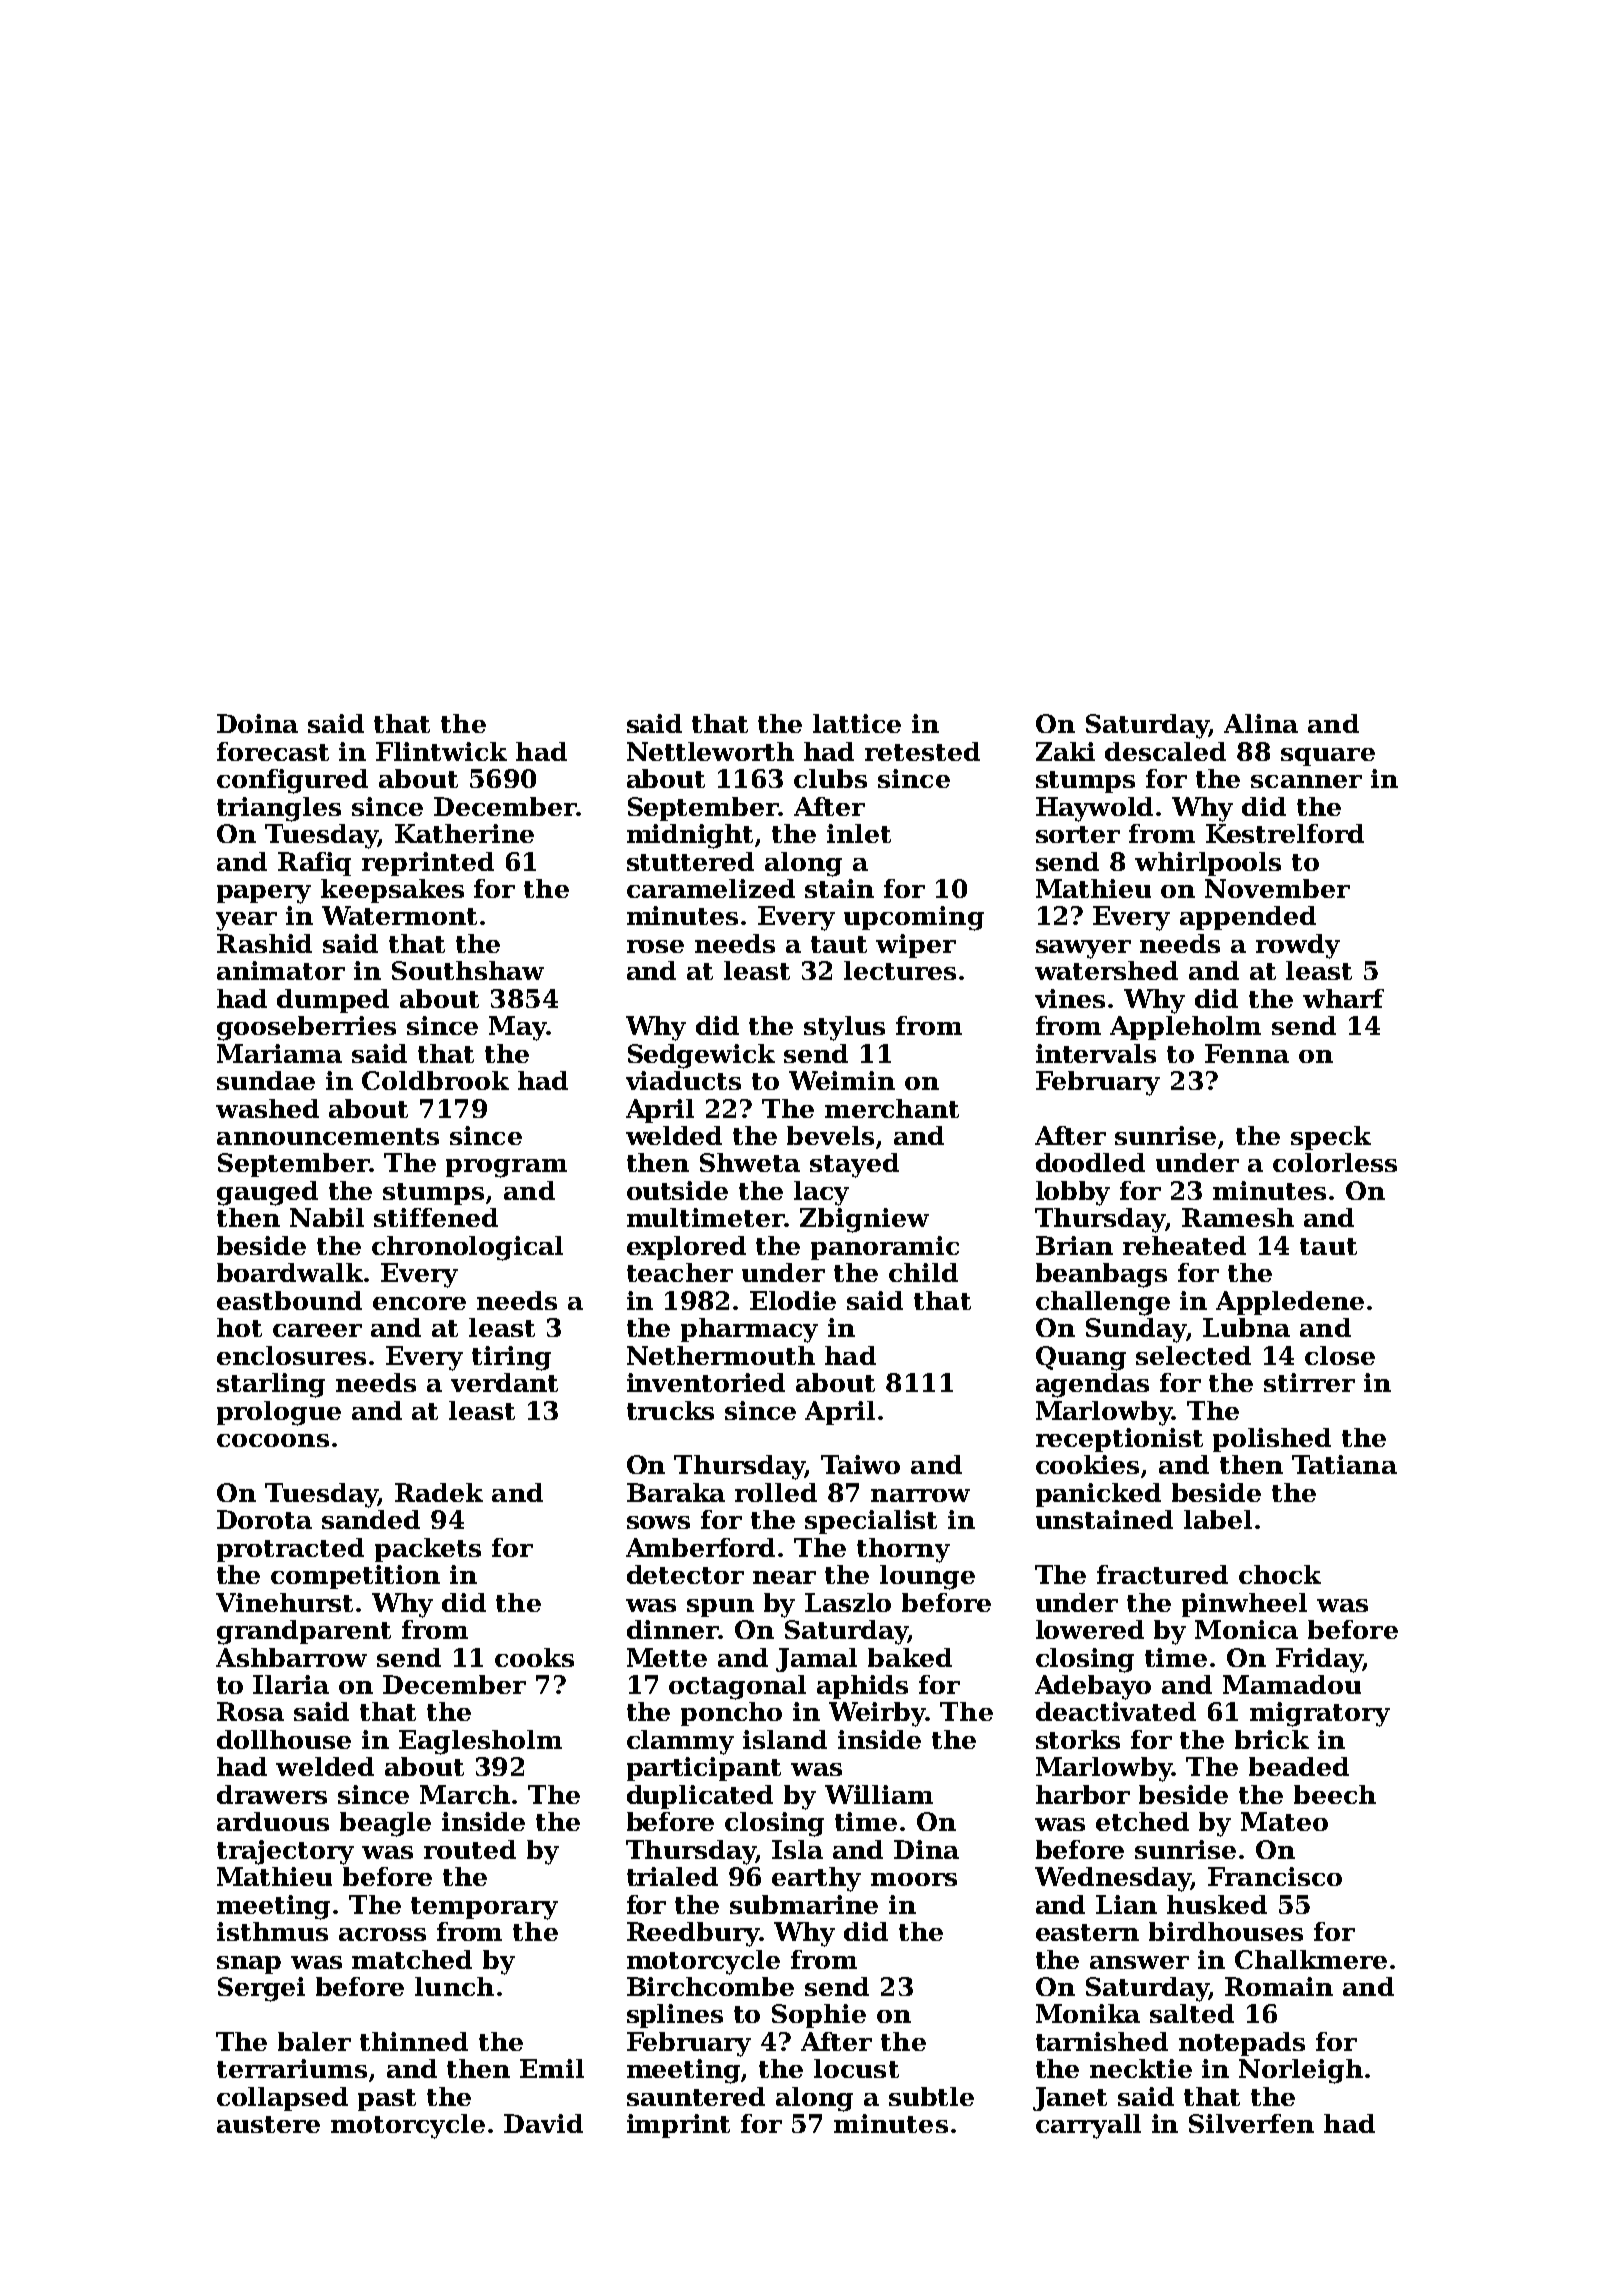 This screenshot has height=2292, width=1620. Describe the element at coordinates (677, 1190) in the screenshot. I see `outside` at that location.
